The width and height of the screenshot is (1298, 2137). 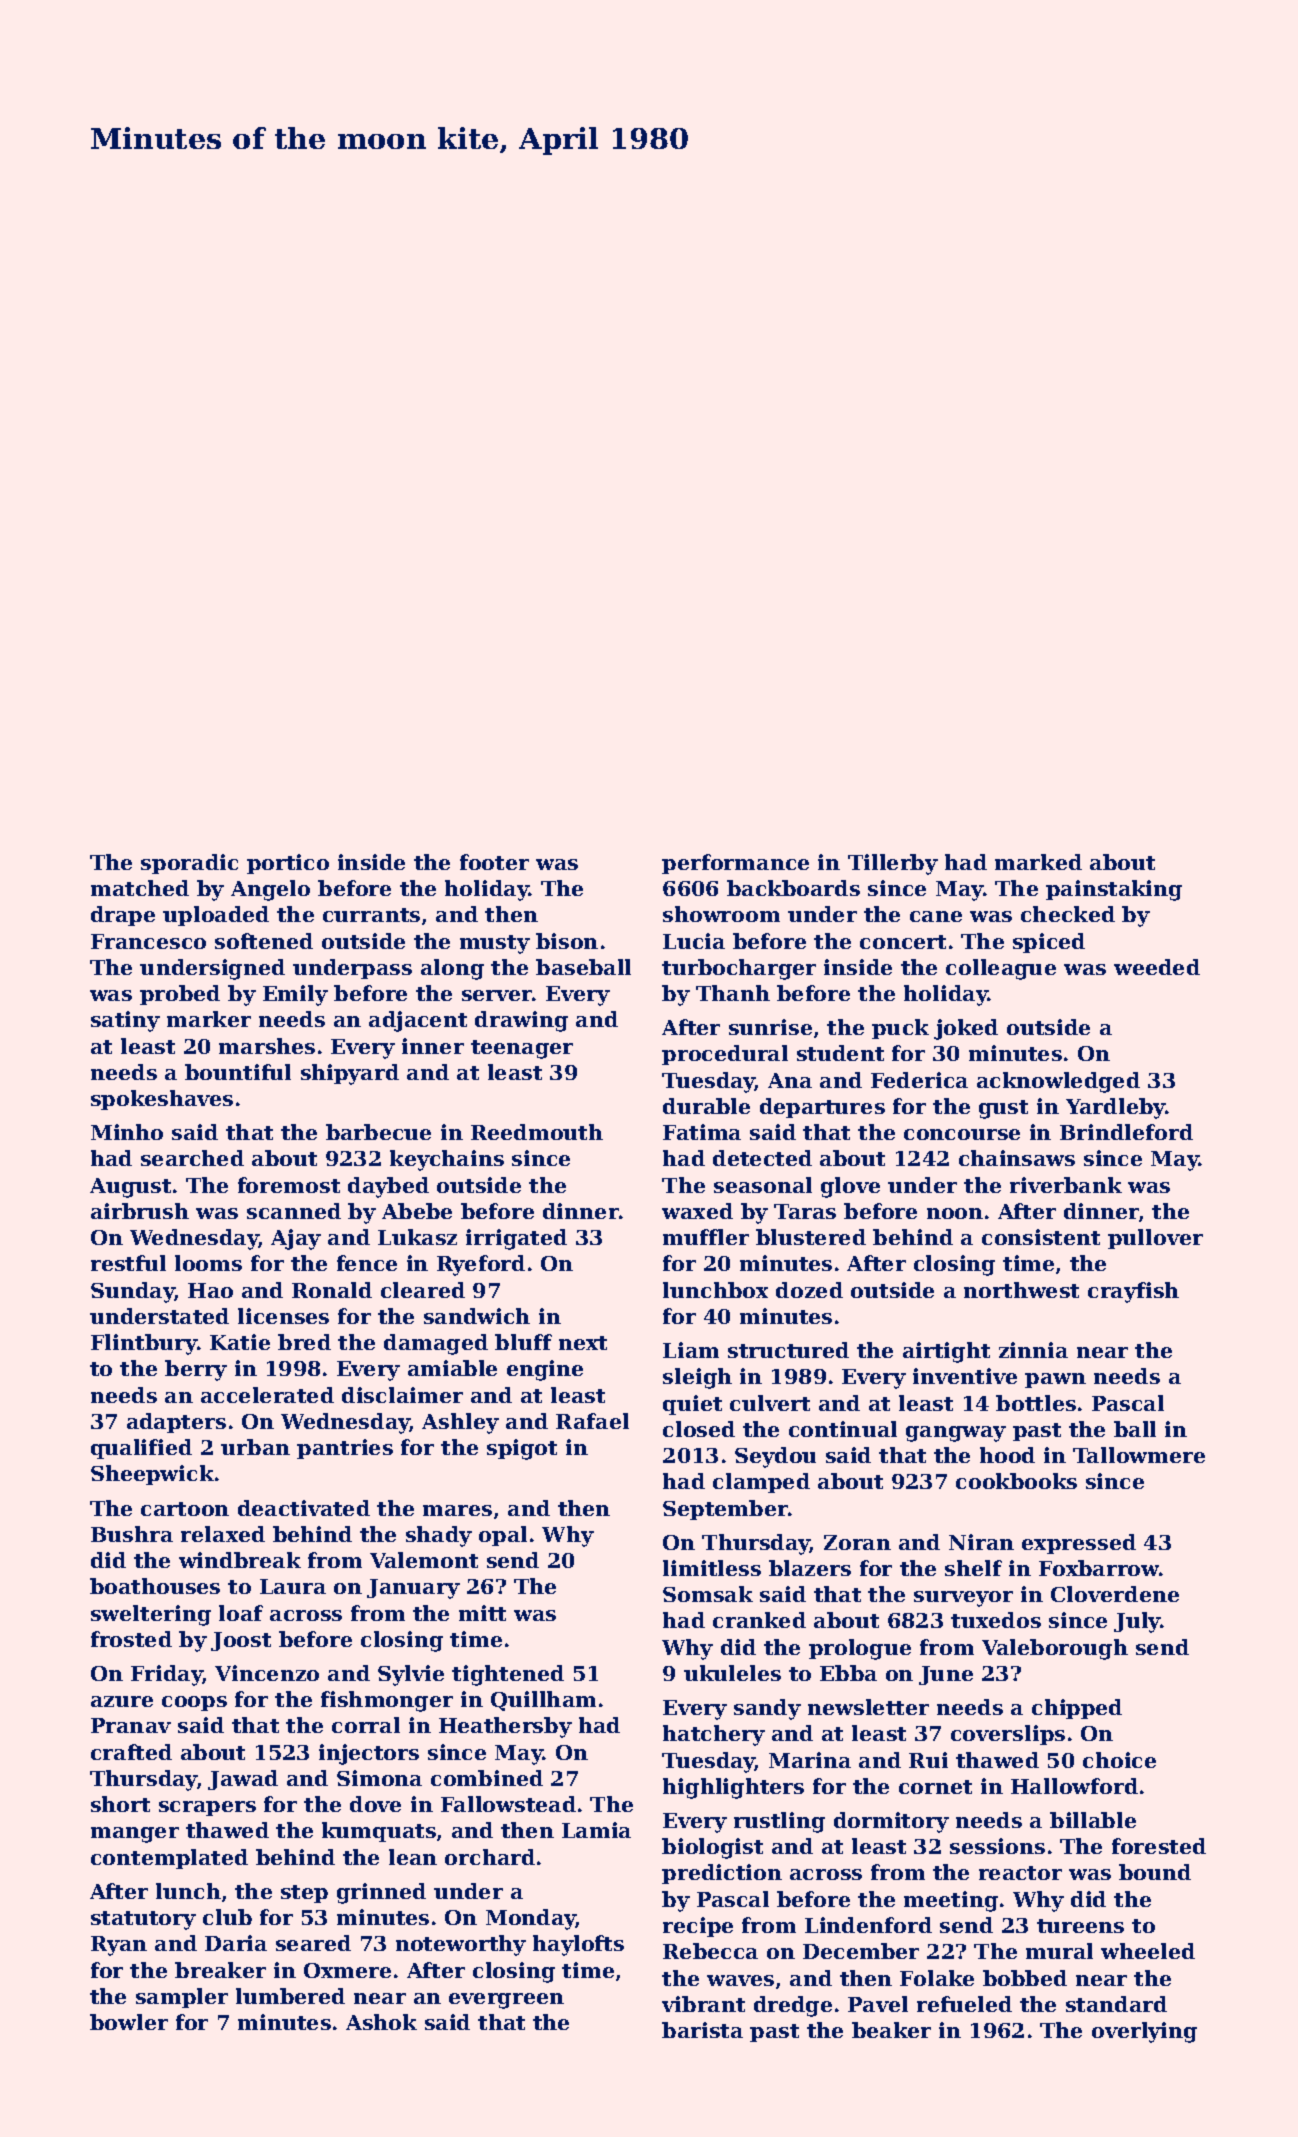 What do you see at coordinates (1159, 1846) in the screenshot?
I see `forested` at bounding box center [1159, 1846].
